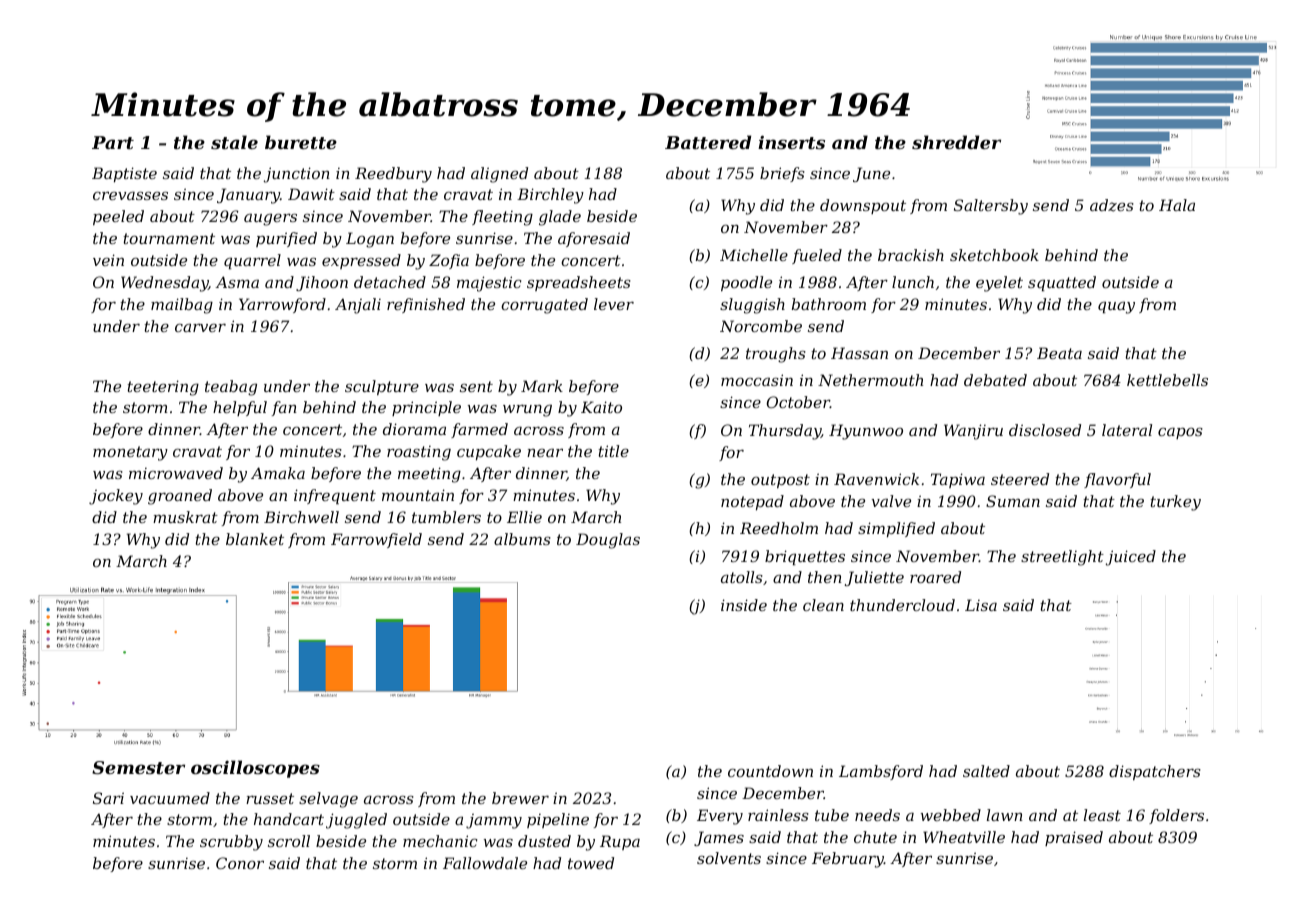  What do you see at coordinates (231, 843) in the screenshot?
I see `scrubby` at bounding box center [231, 843].
